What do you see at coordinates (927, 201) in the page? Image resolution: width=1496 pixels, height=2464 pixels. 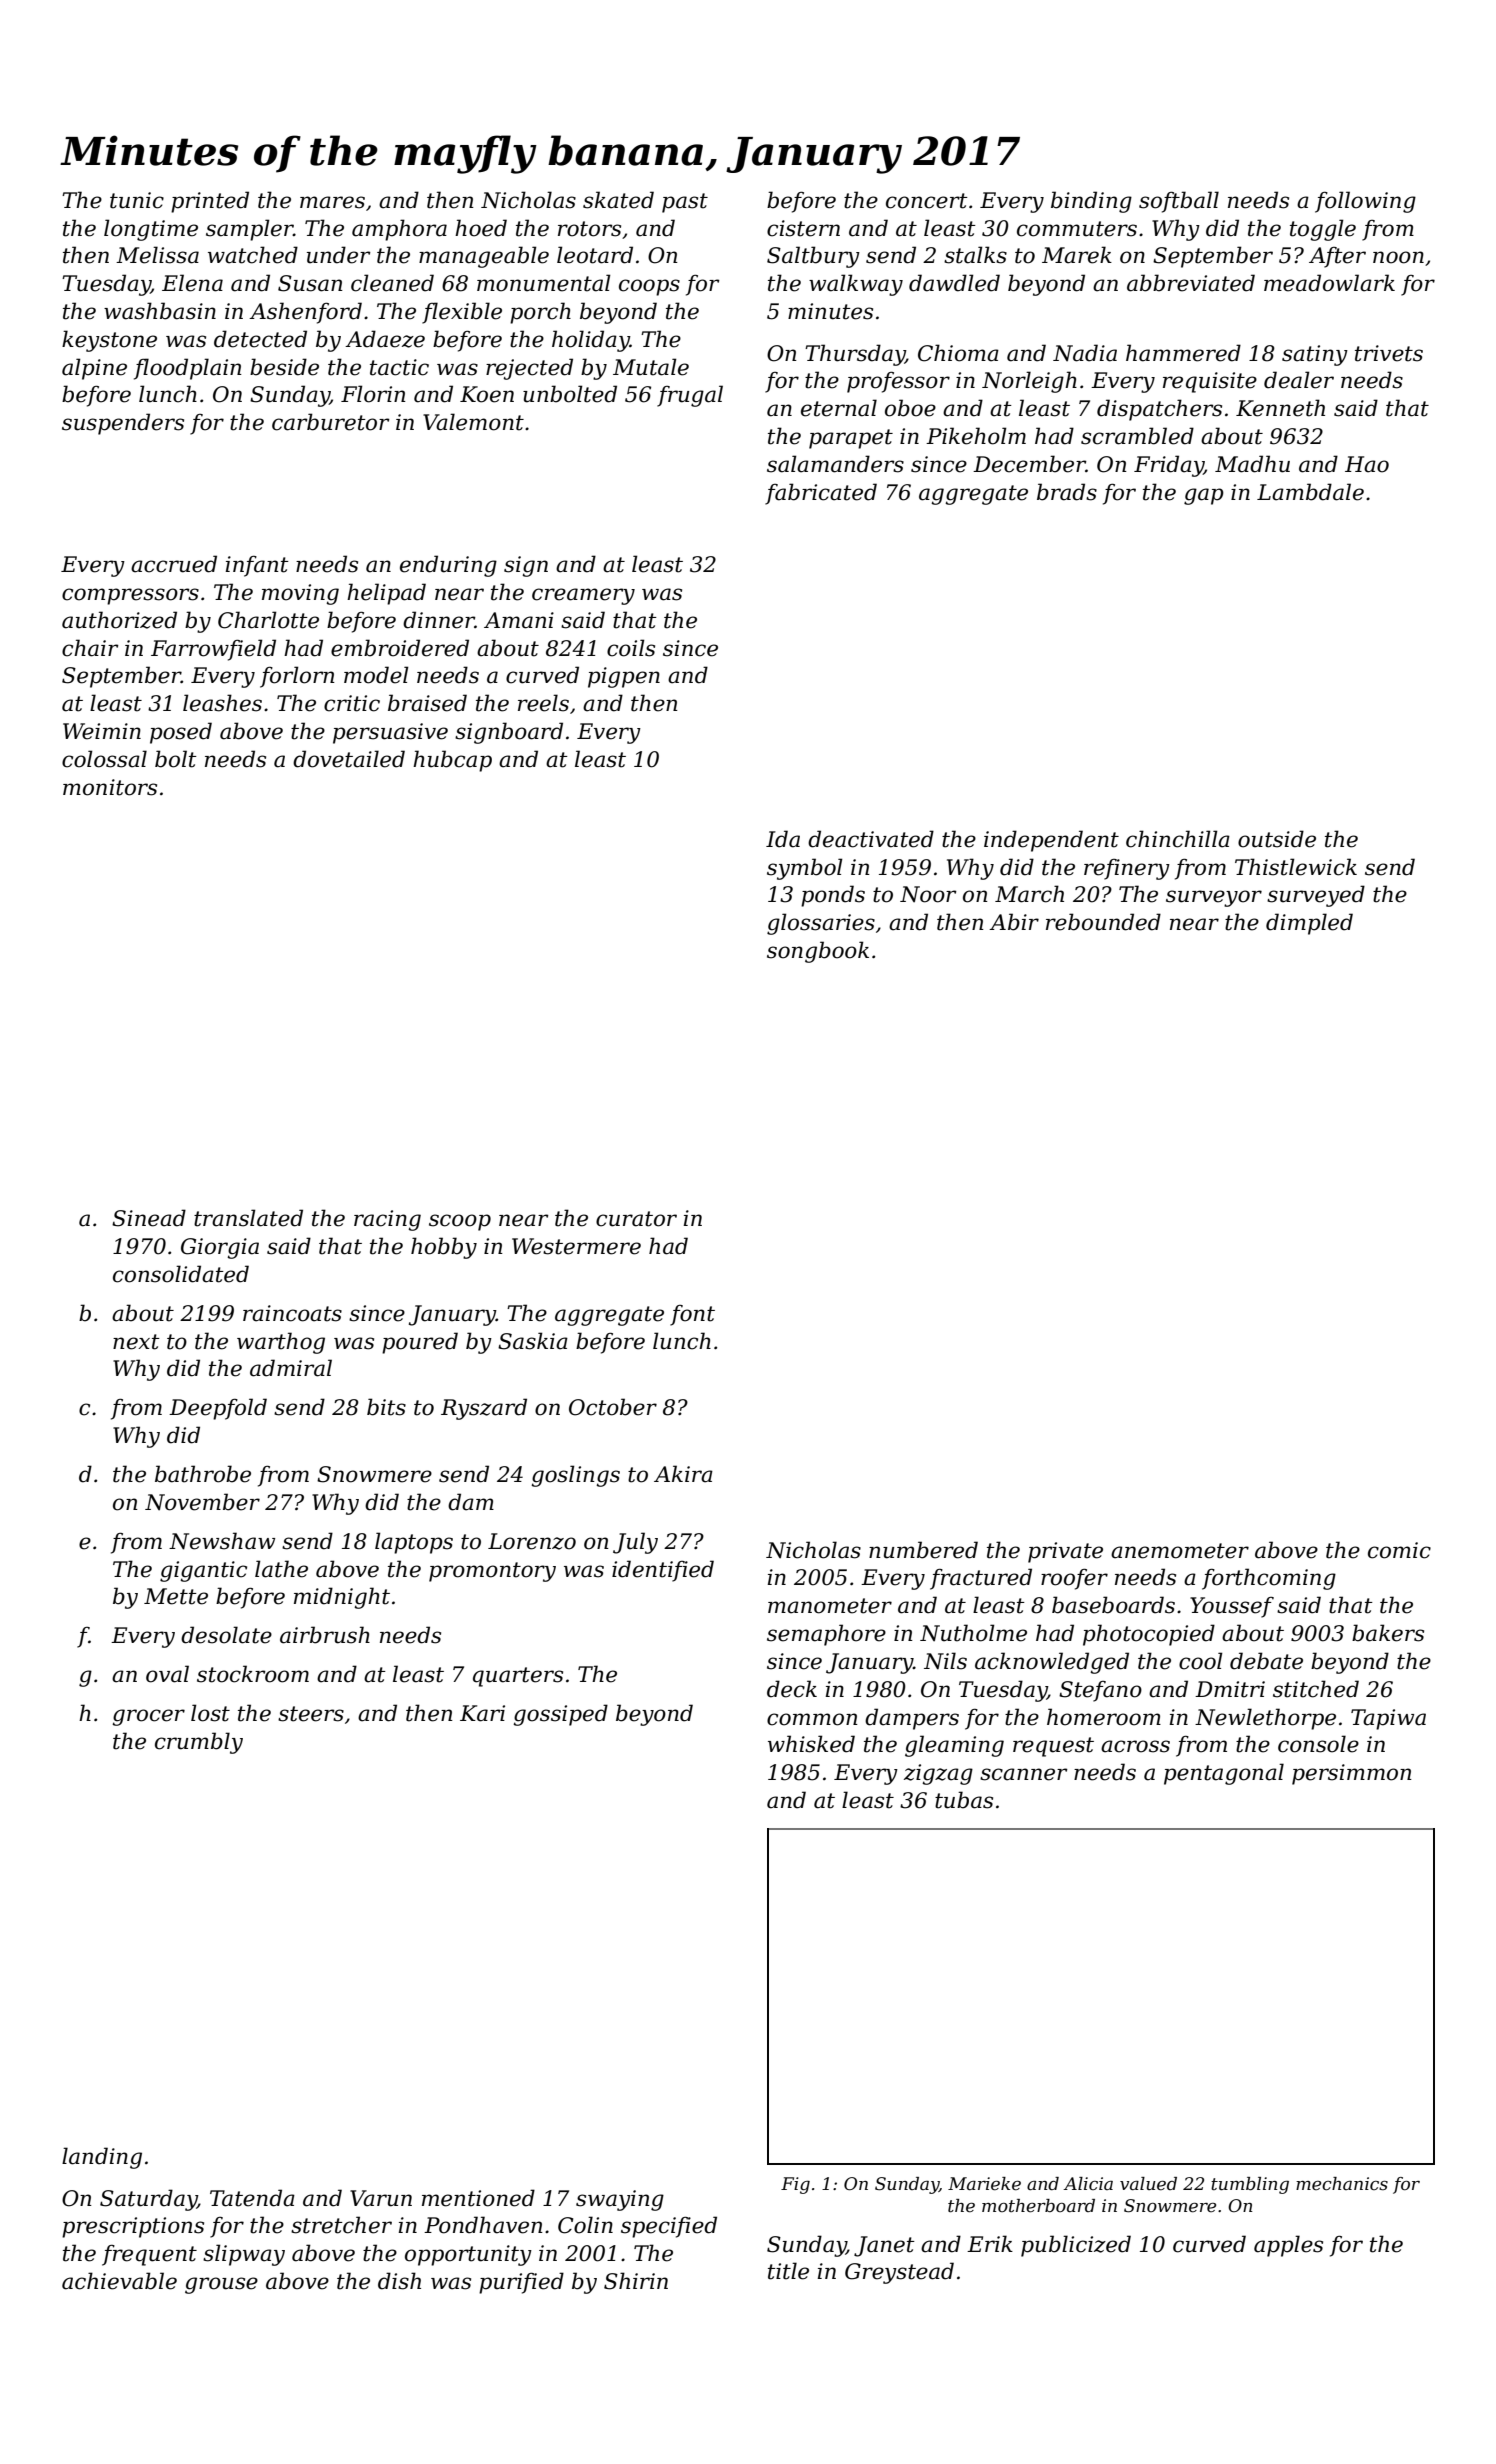 I see `concert` at bounding box center [927, 201].
